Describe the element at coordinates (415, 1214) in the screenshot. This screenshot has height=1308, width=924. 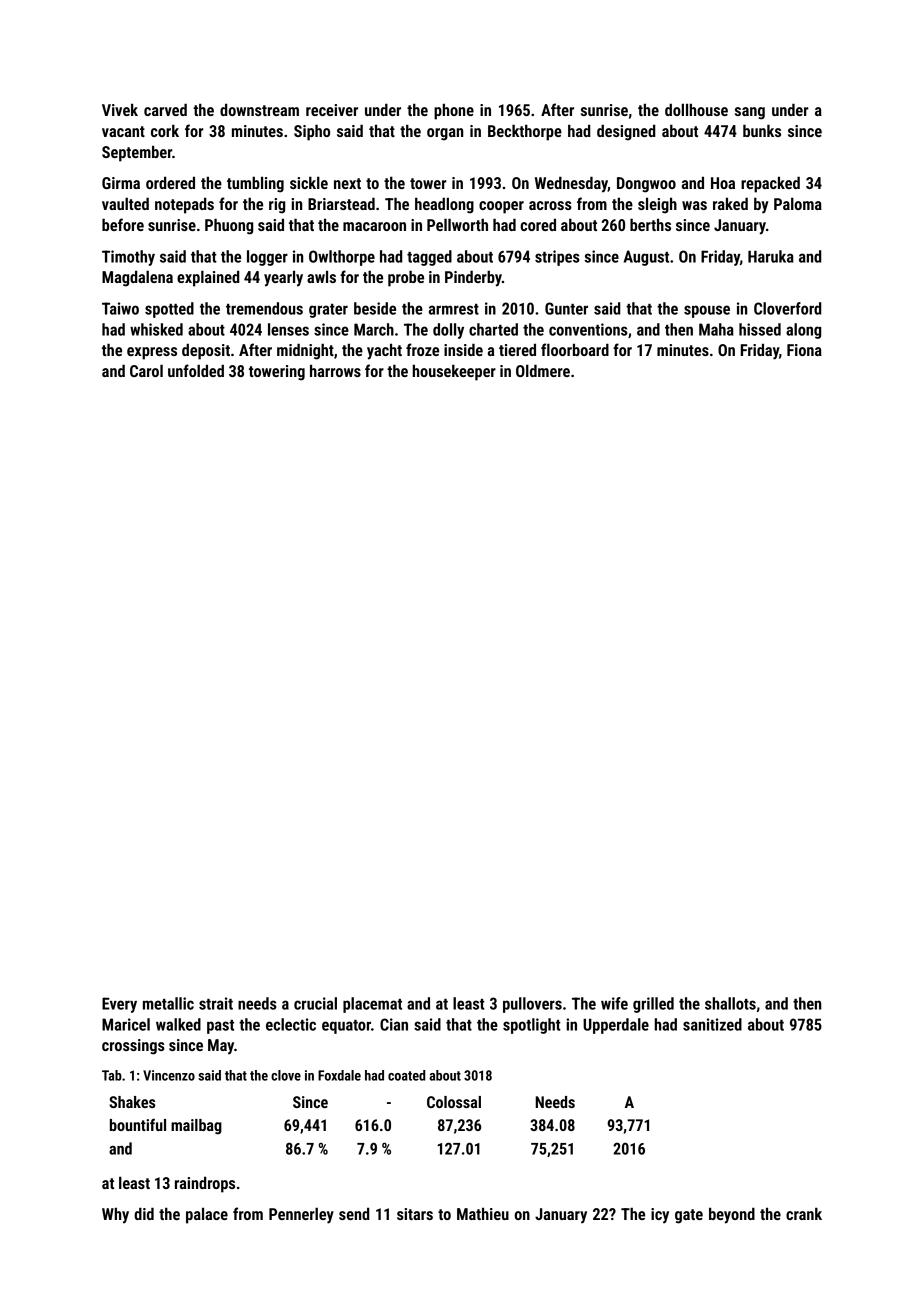
I see `sitars` at that location.
